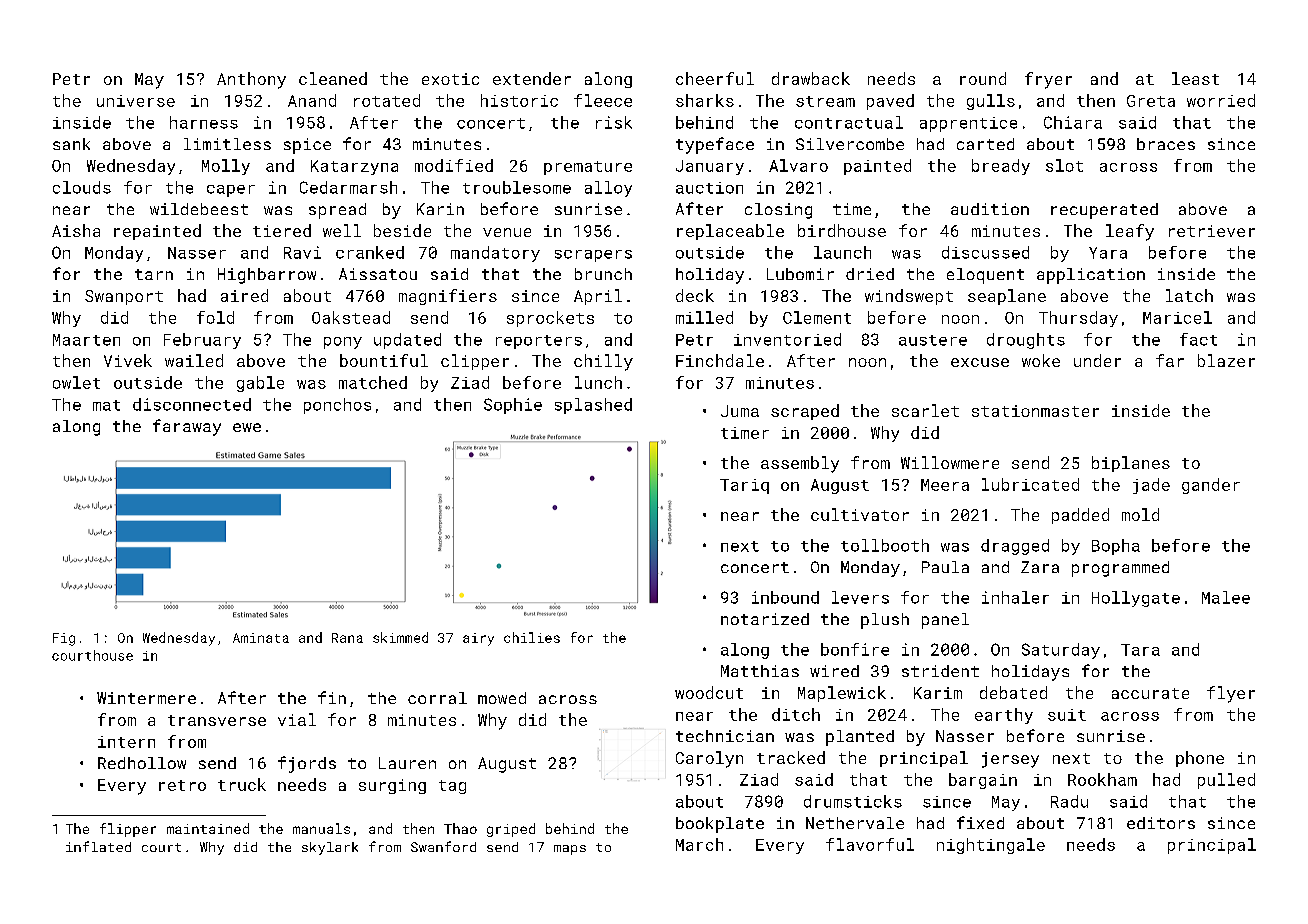  Describe the element at coordinates (312, 100) in the page. I see `Anand` at that location.
